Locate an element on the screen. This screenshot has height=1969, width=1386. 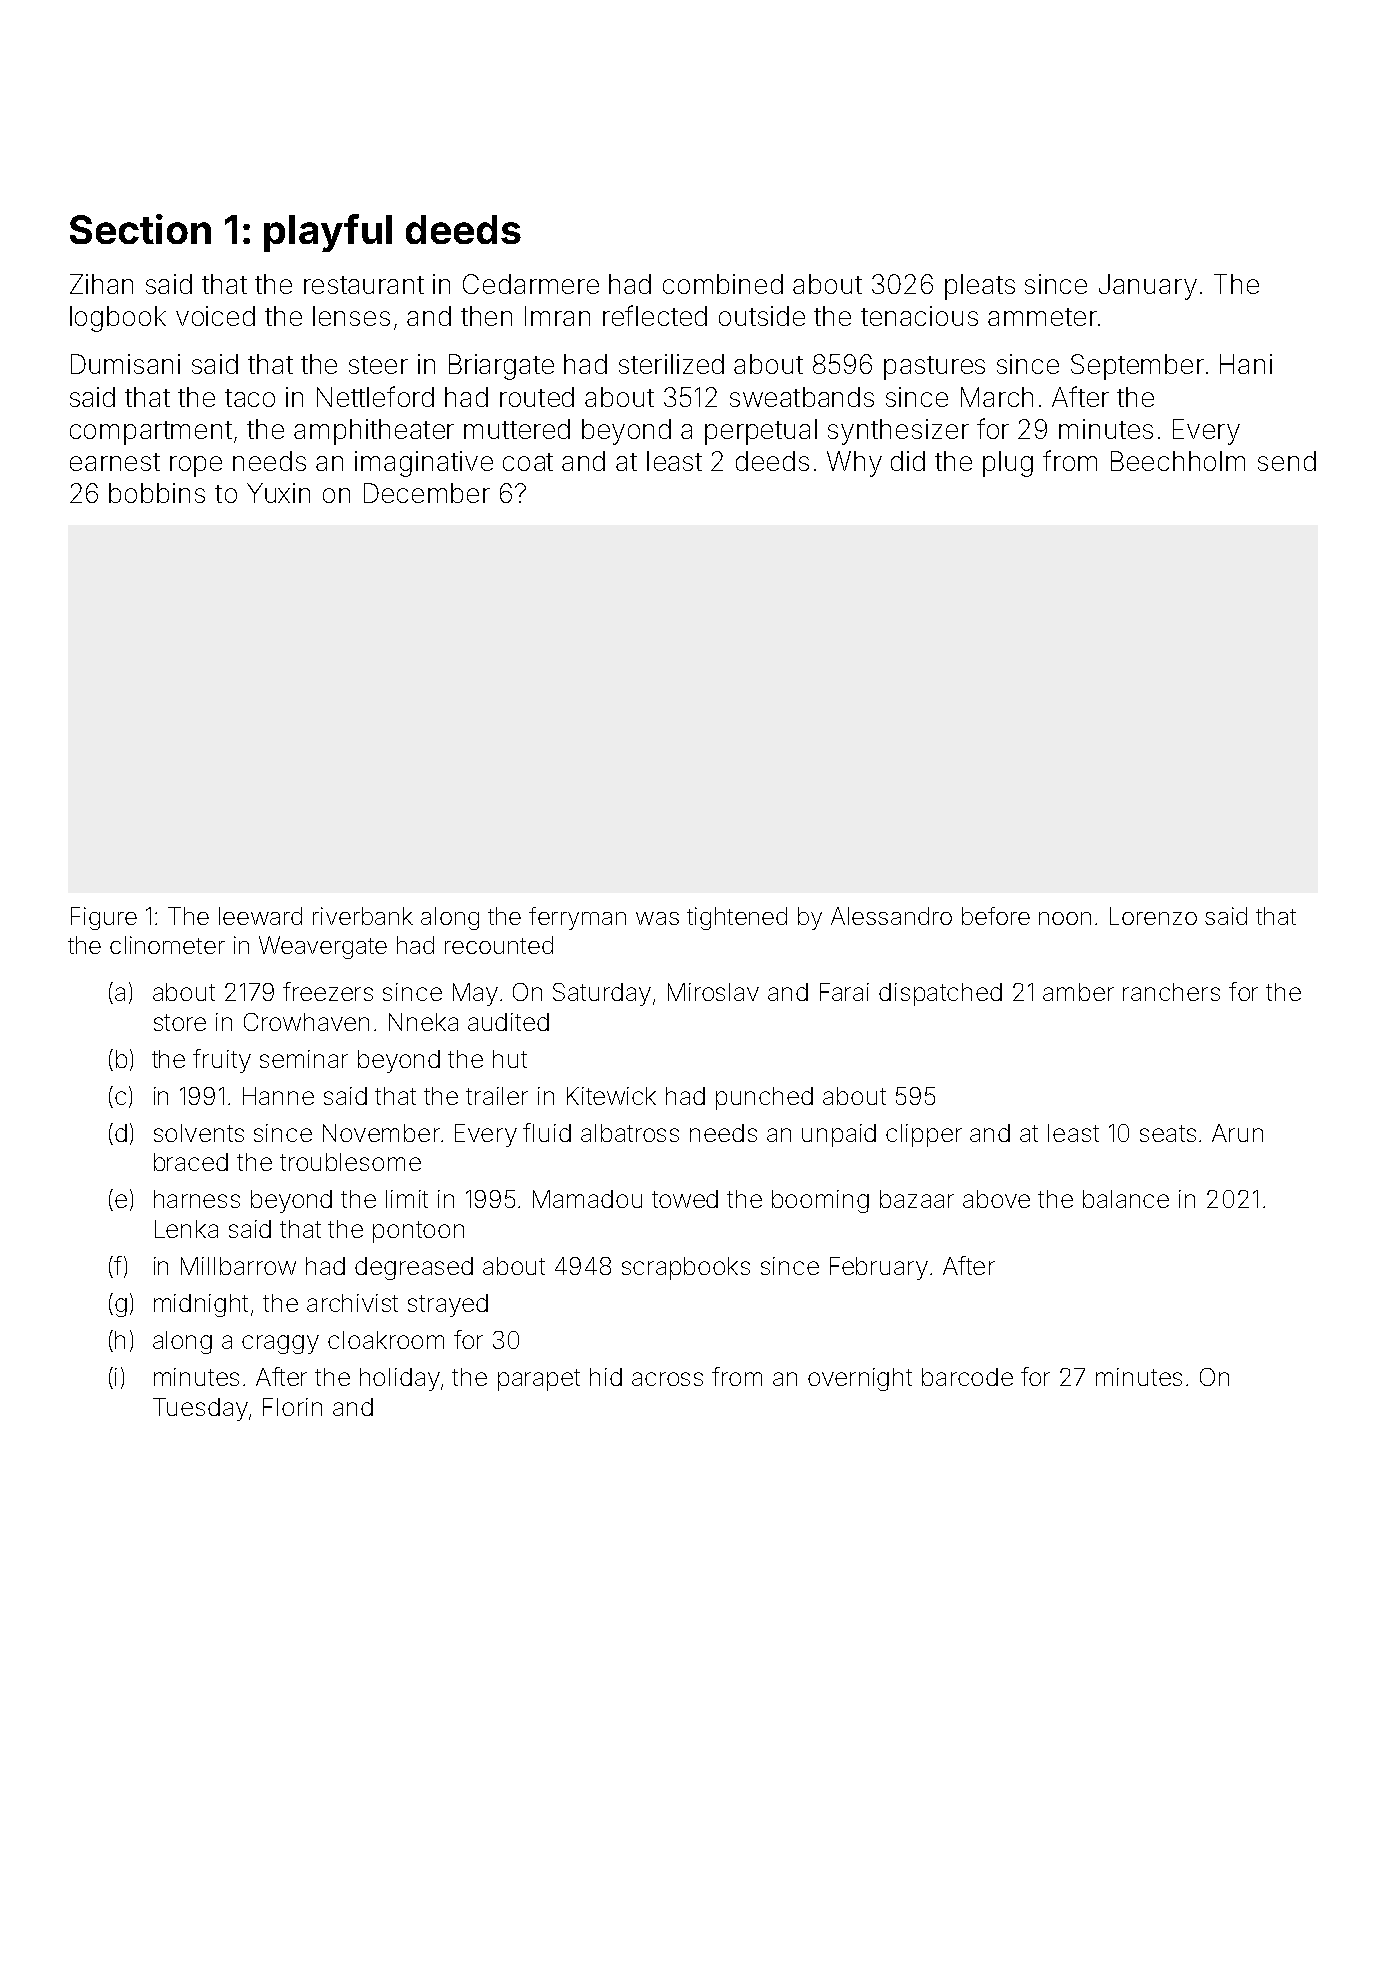
Why is located at coordinates (854, 464).
